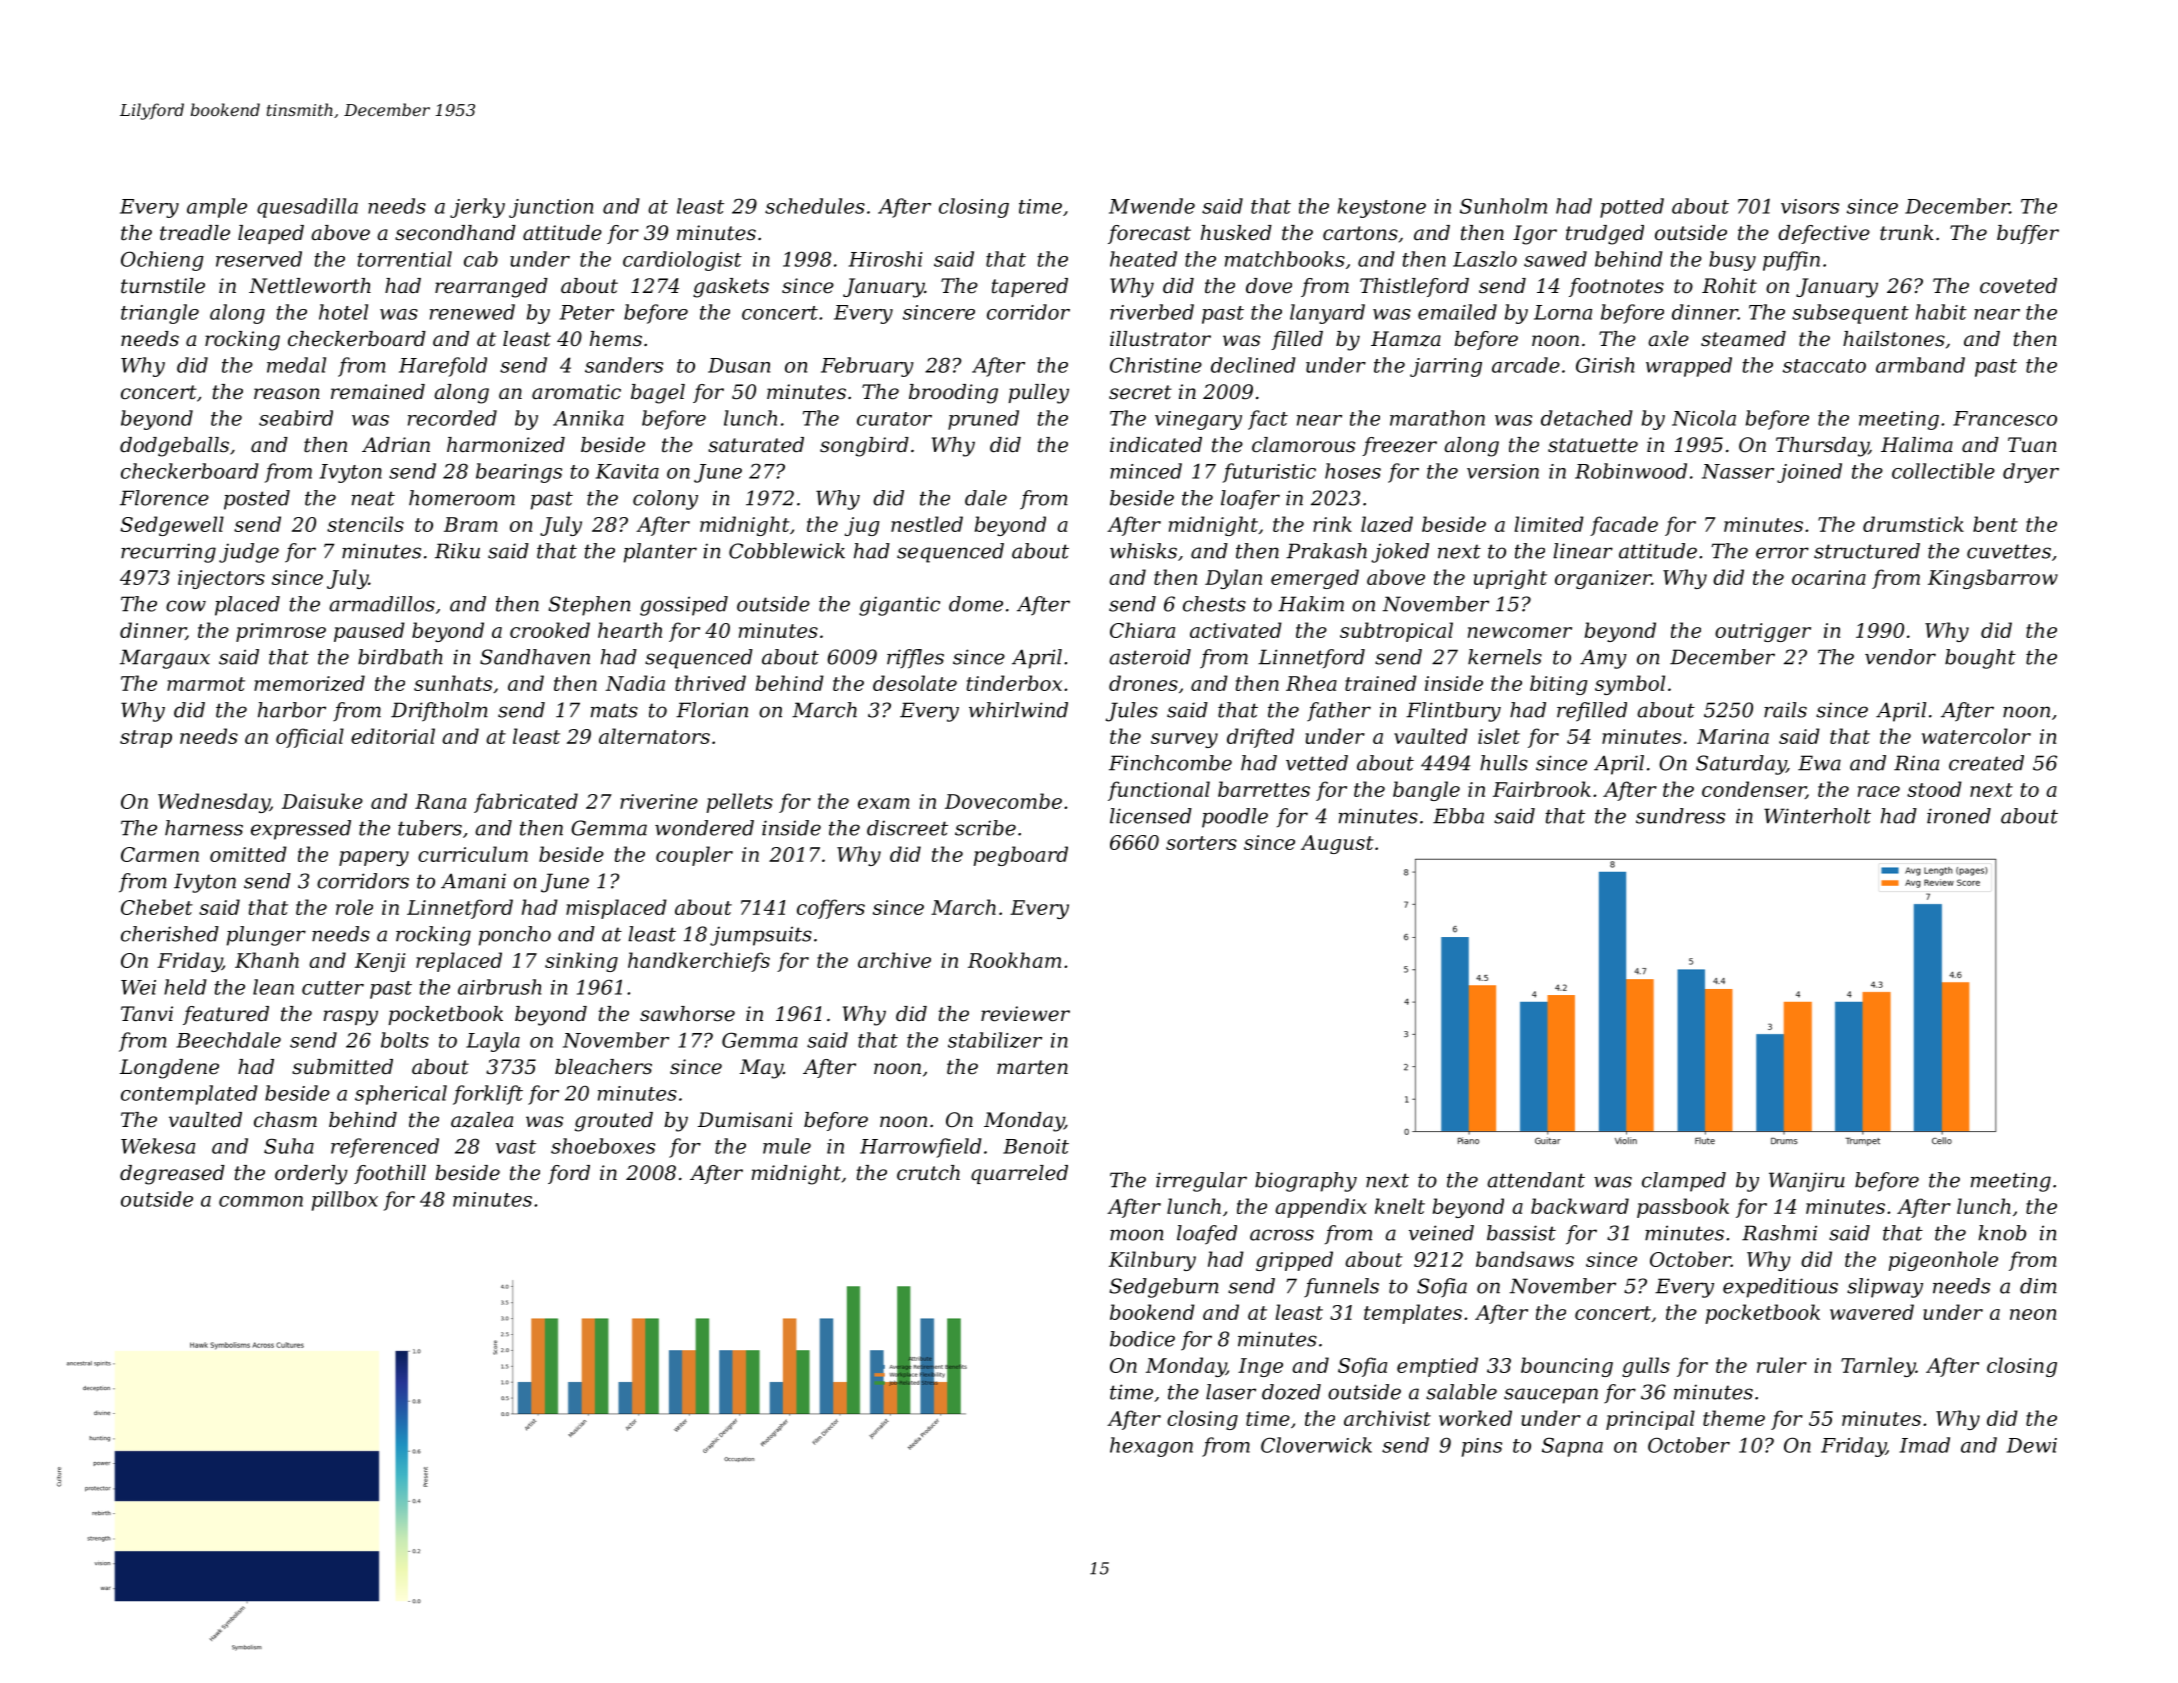  What do you see at coordinates (345, 1201) in the screenshot?
I see `pillbox` at bounding box center [345, 1201].
